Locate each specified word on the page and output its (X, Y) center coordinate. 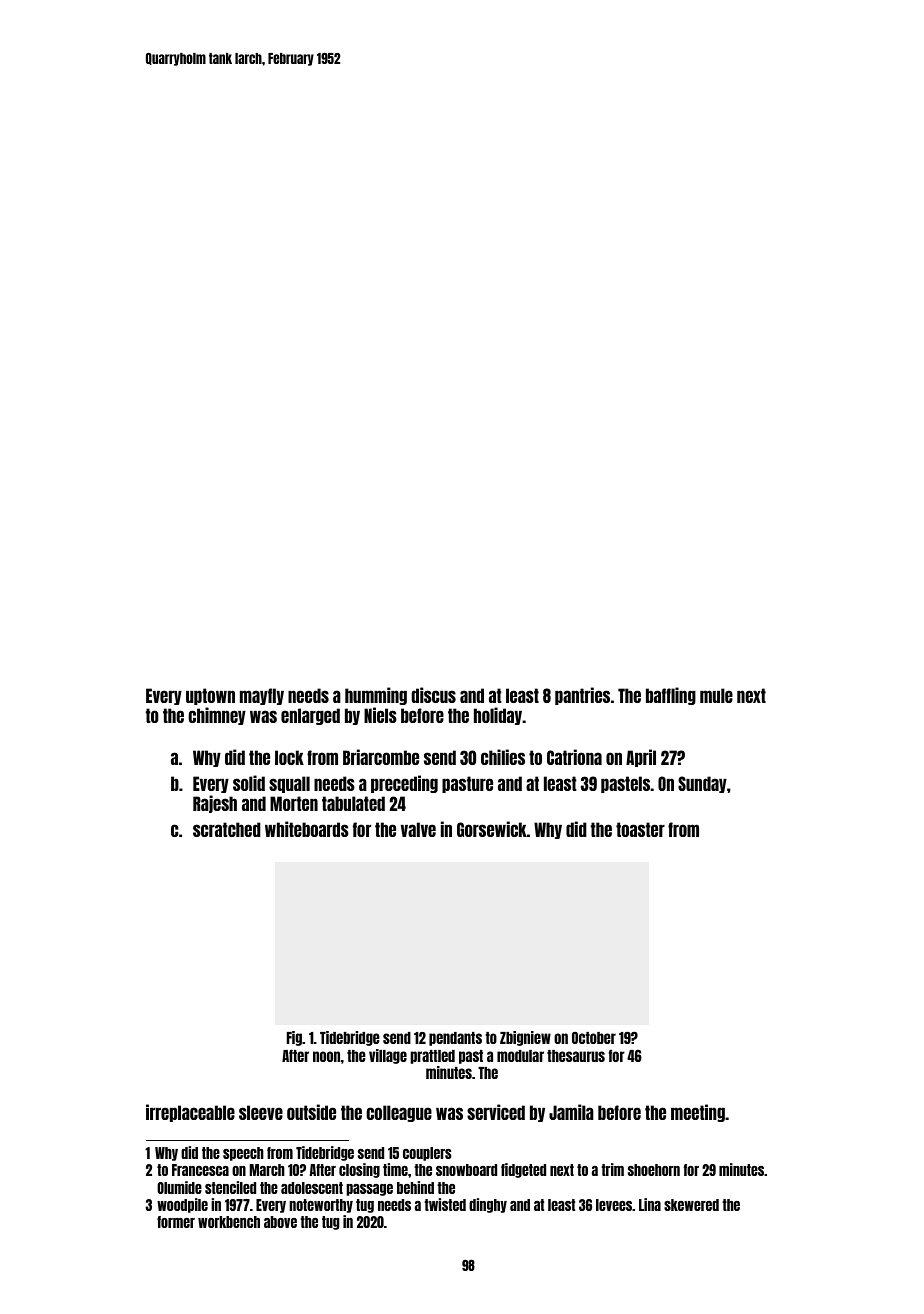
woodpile (182, 1205)
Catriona (574, 757)
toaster (640, 829)
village (388, 1056)
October (594, 1038)
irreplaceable (190, 1113)
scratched (227, 829)
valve (418, 829)
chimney (217, 716)
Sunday (702, 784)
